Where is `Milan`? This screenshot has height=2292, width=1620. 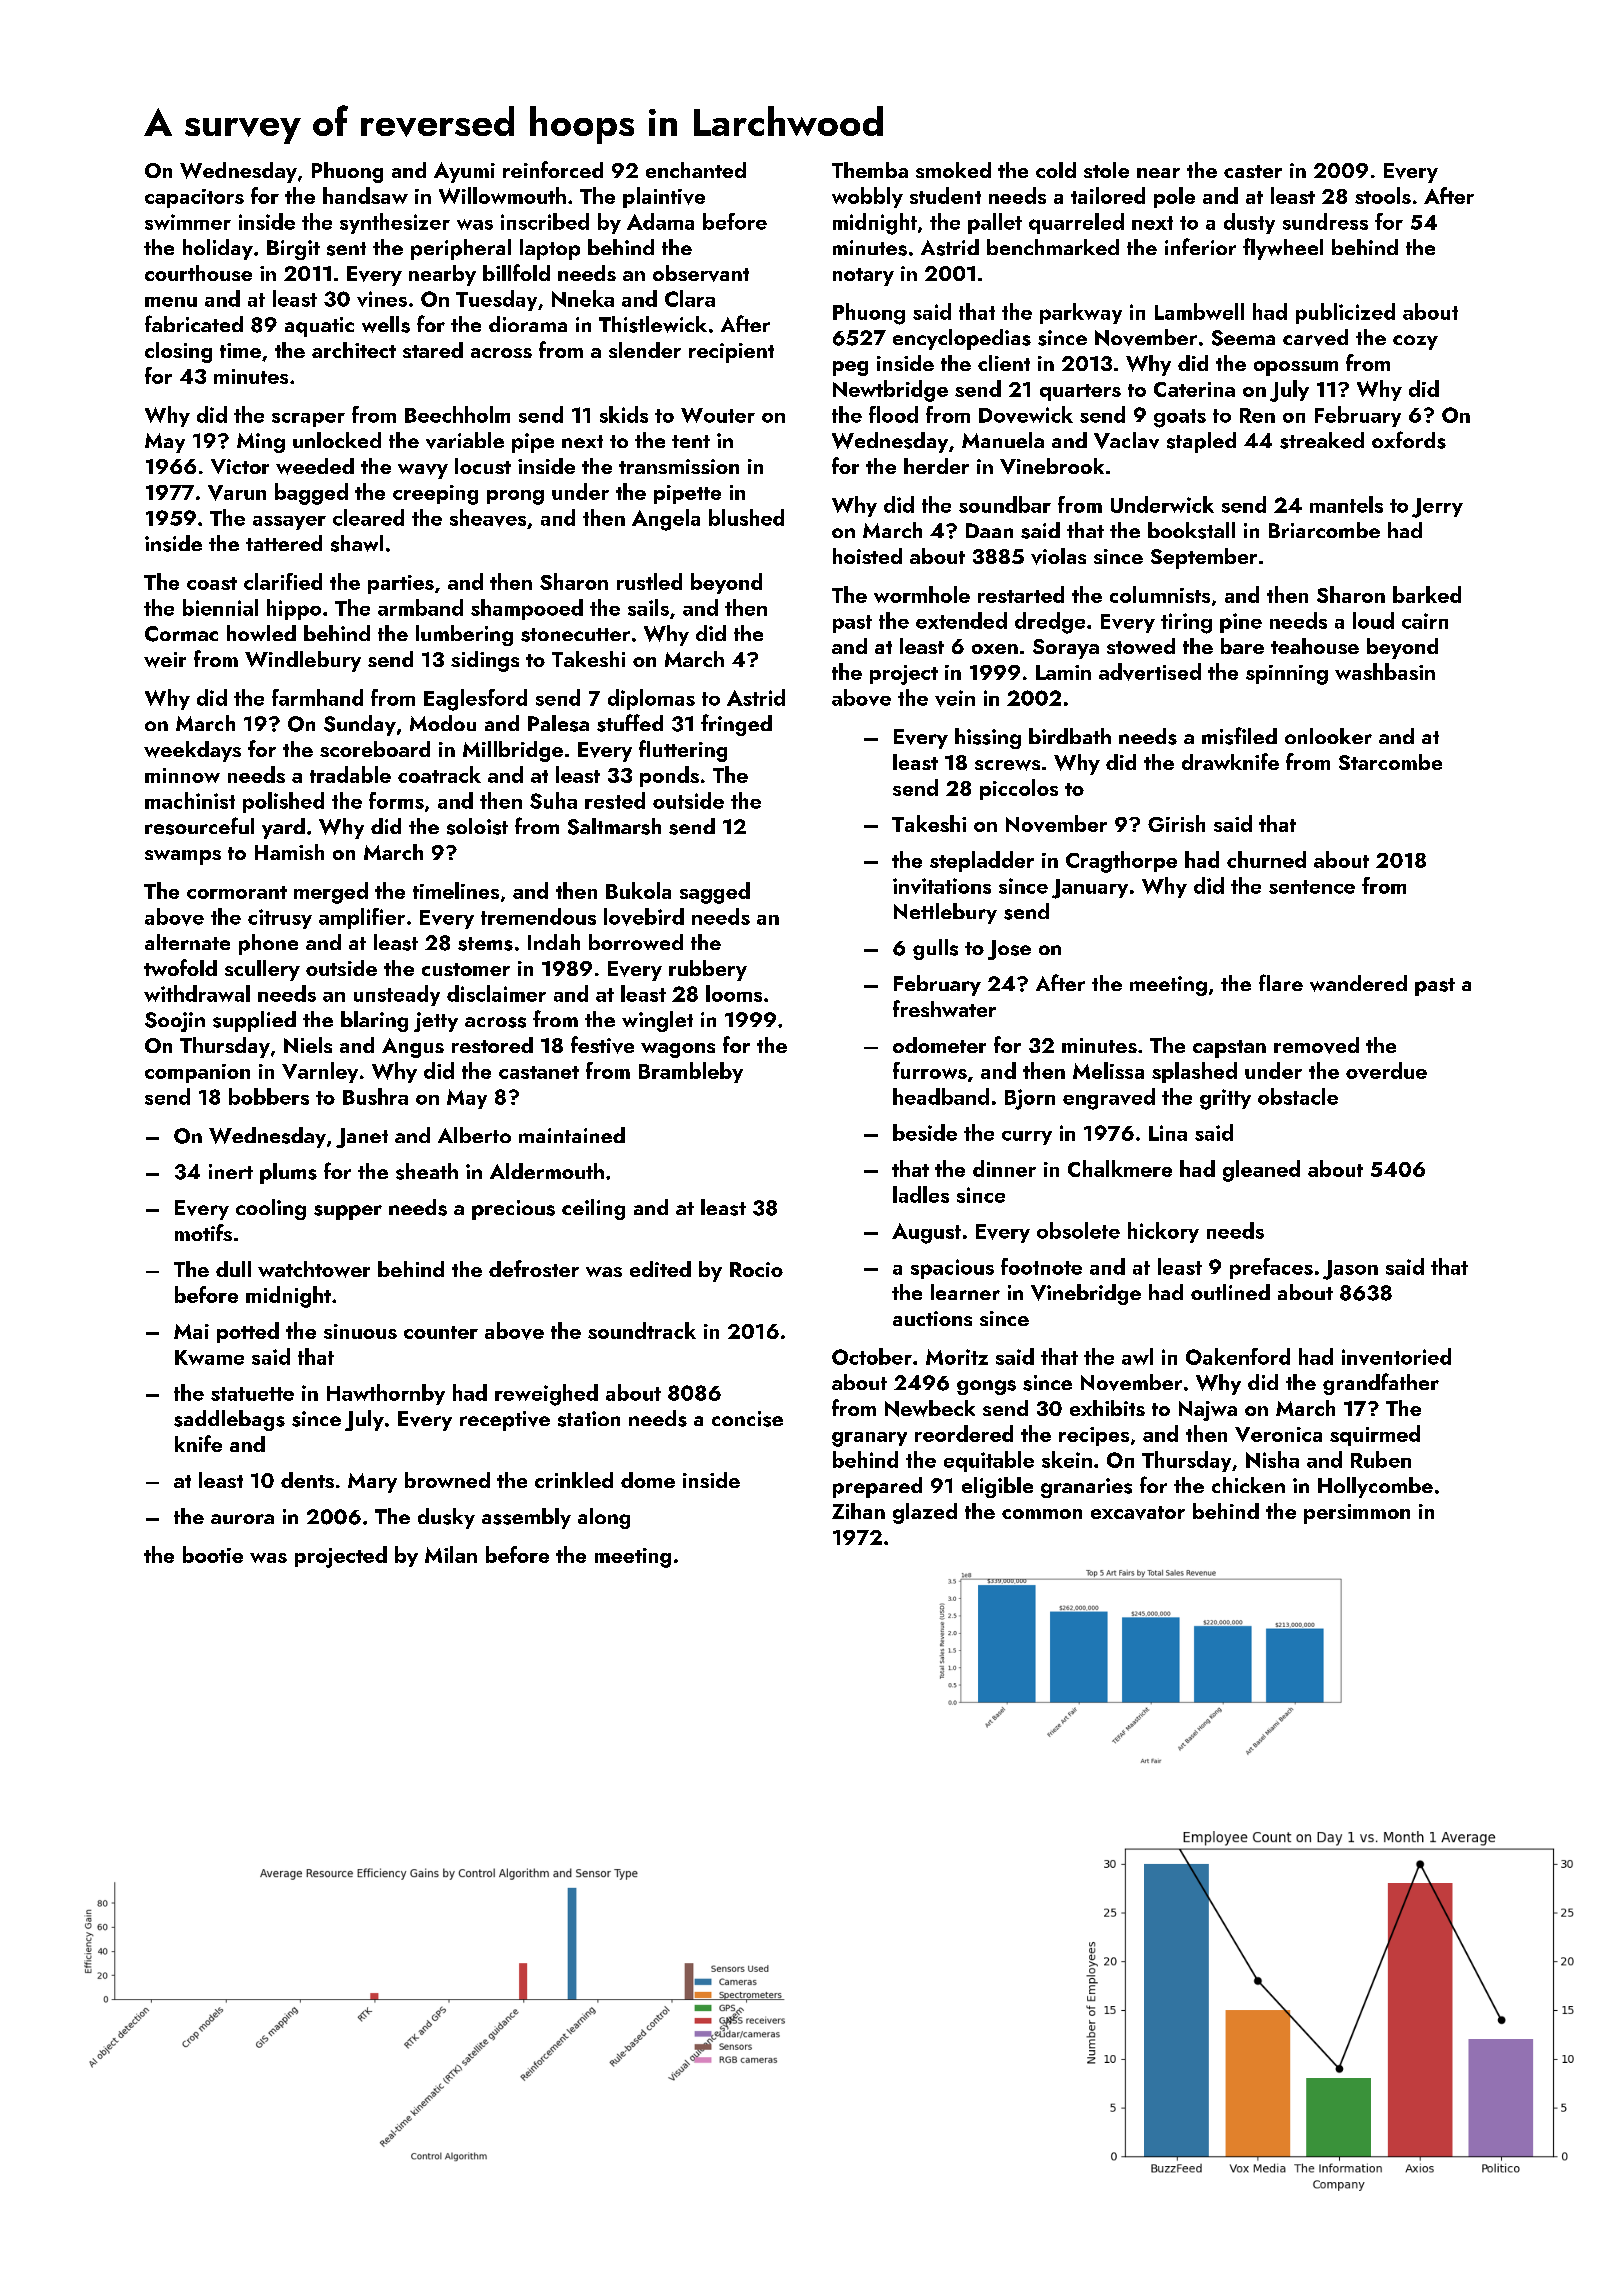 Milan is located at coordinates (451, 1554).
